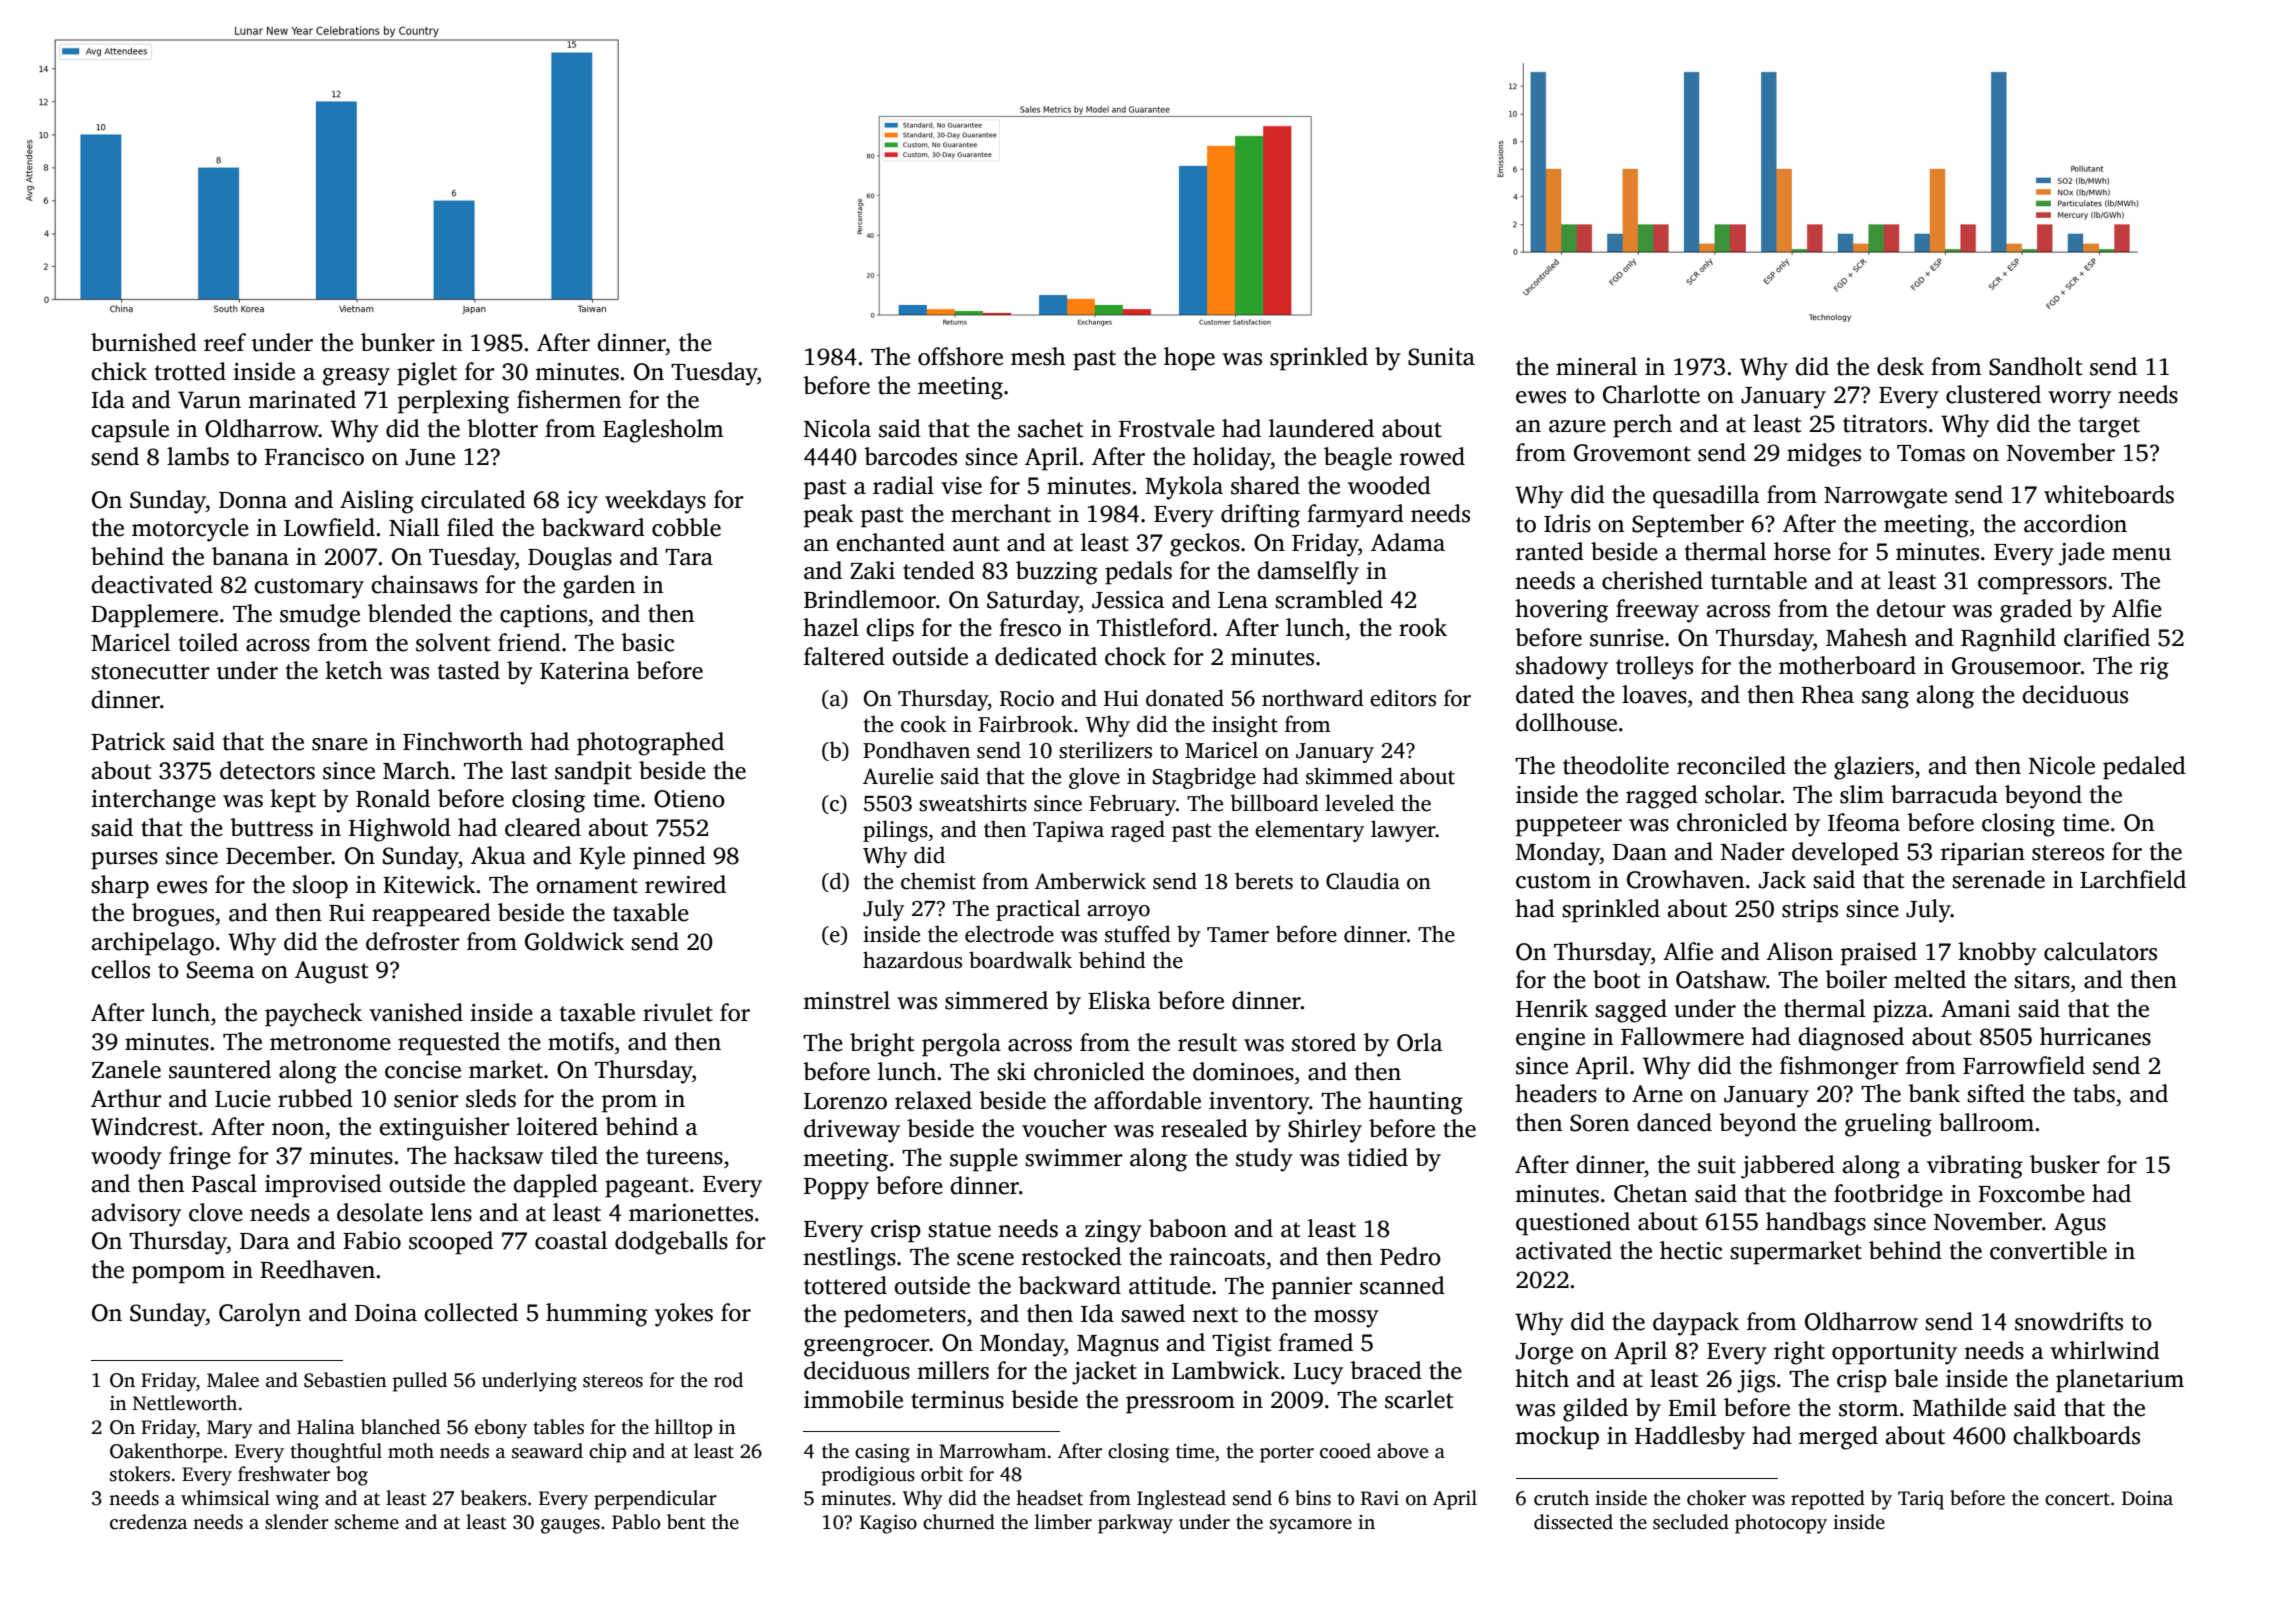 This screenshot has height=1614, width=2282. What do you see at coordinates (352, 1476) in the screenshot?
I see `bog` at bounding box center [352, 1476].
